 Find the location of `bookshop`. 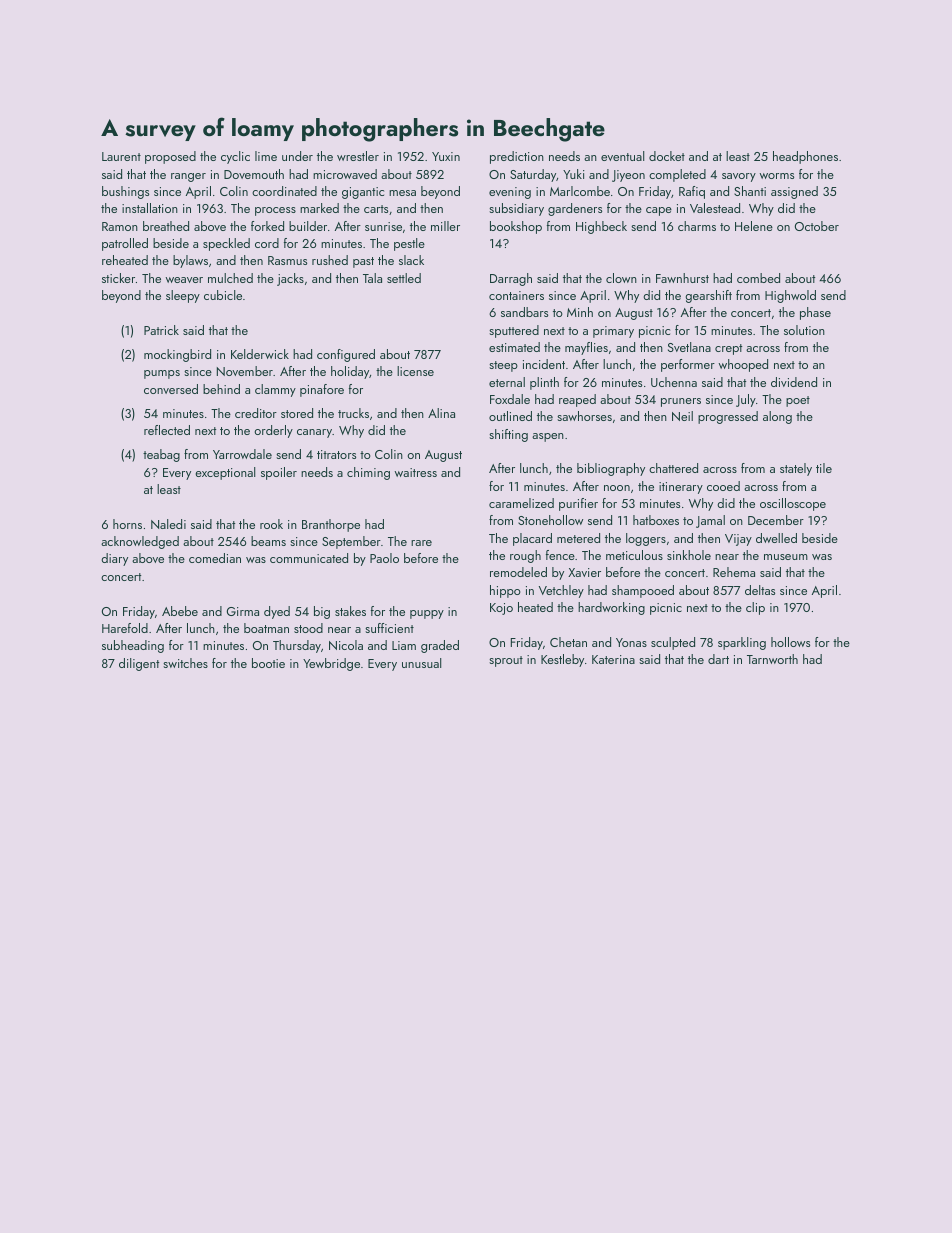

bookshop is located at coordinates (516, 227).
